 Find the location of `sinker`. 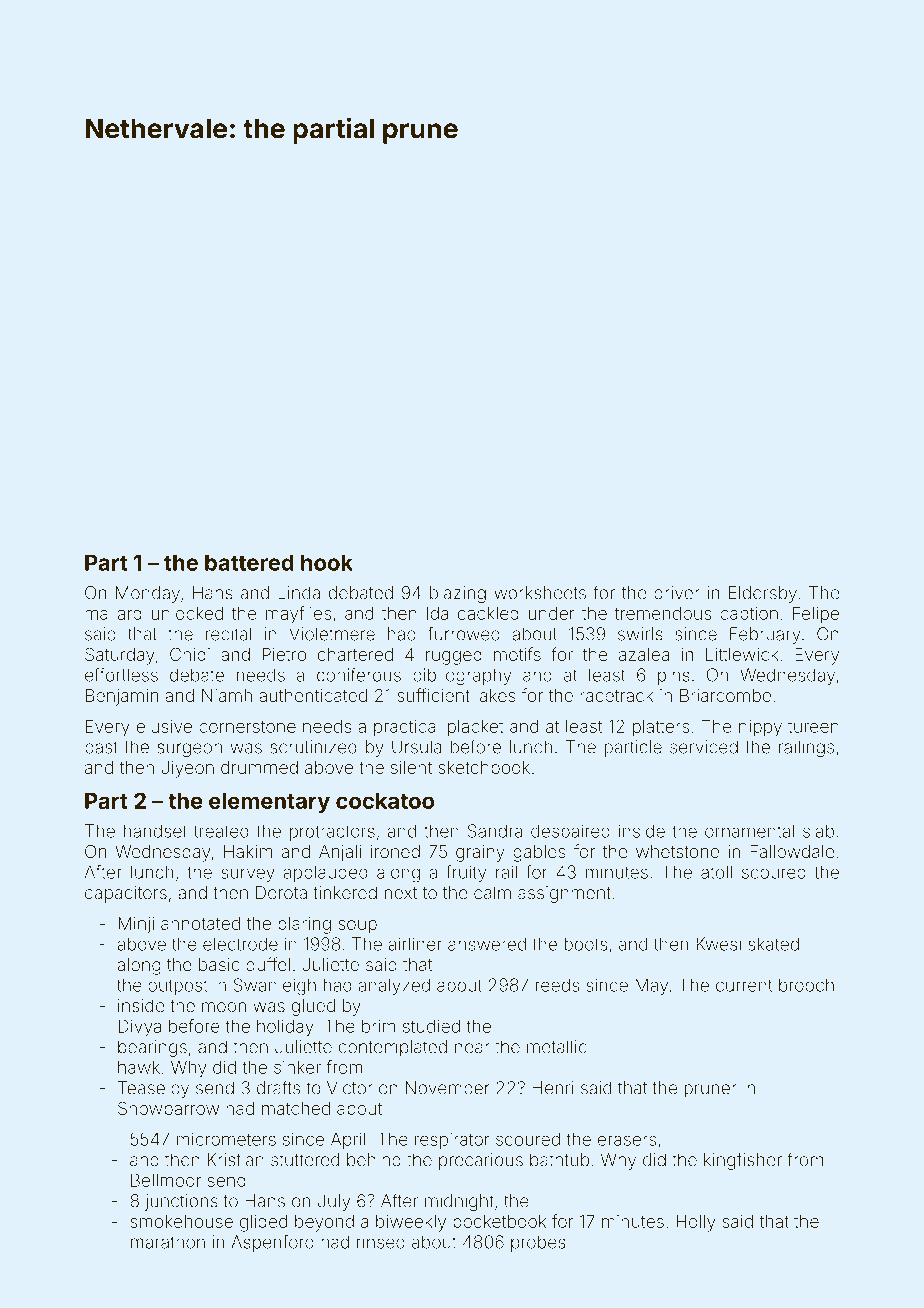

sinker is located at coordinates (297, 1067).
